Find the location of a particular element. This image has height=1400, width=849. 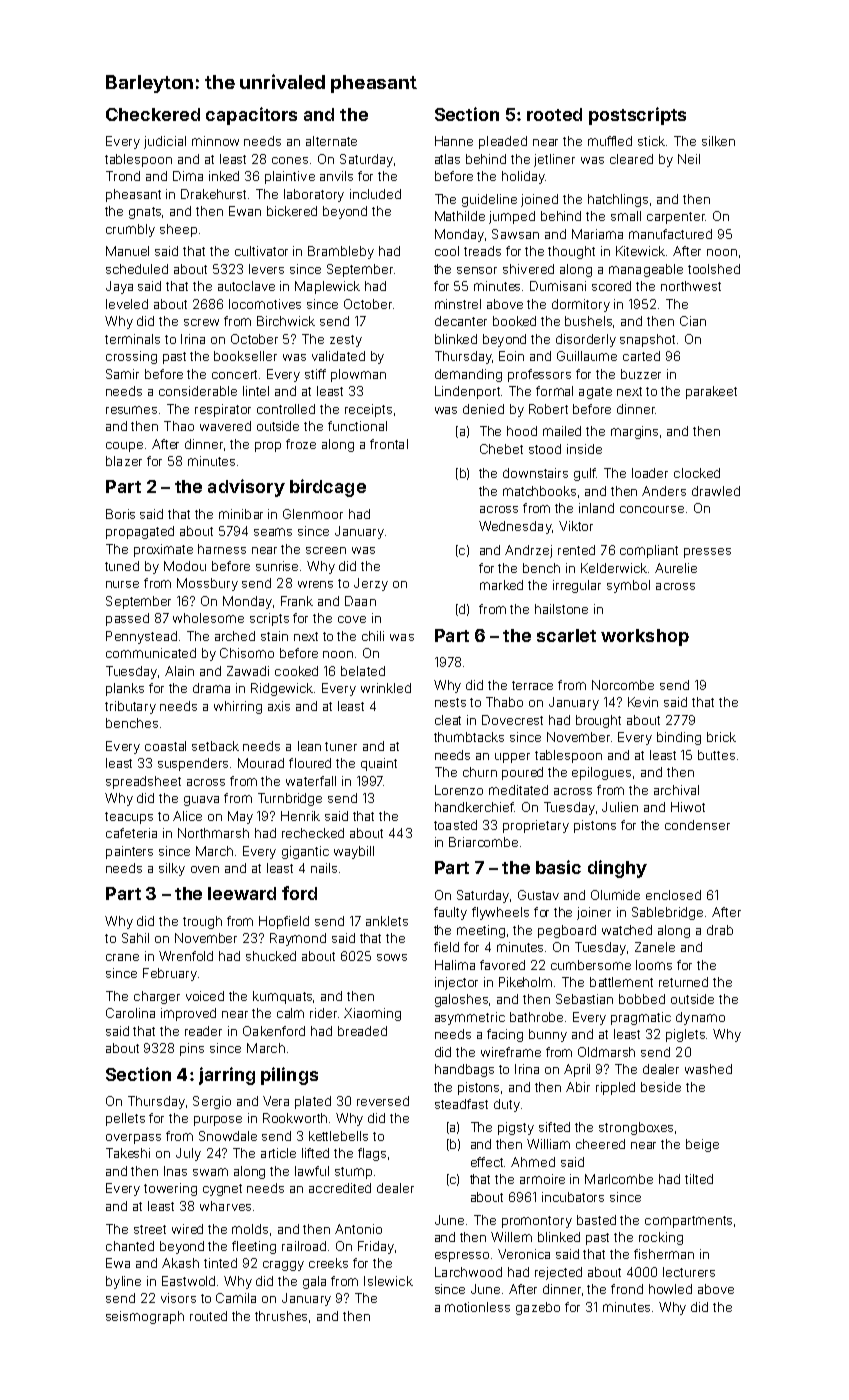

Chebet is located at coordinates (501, 449).
